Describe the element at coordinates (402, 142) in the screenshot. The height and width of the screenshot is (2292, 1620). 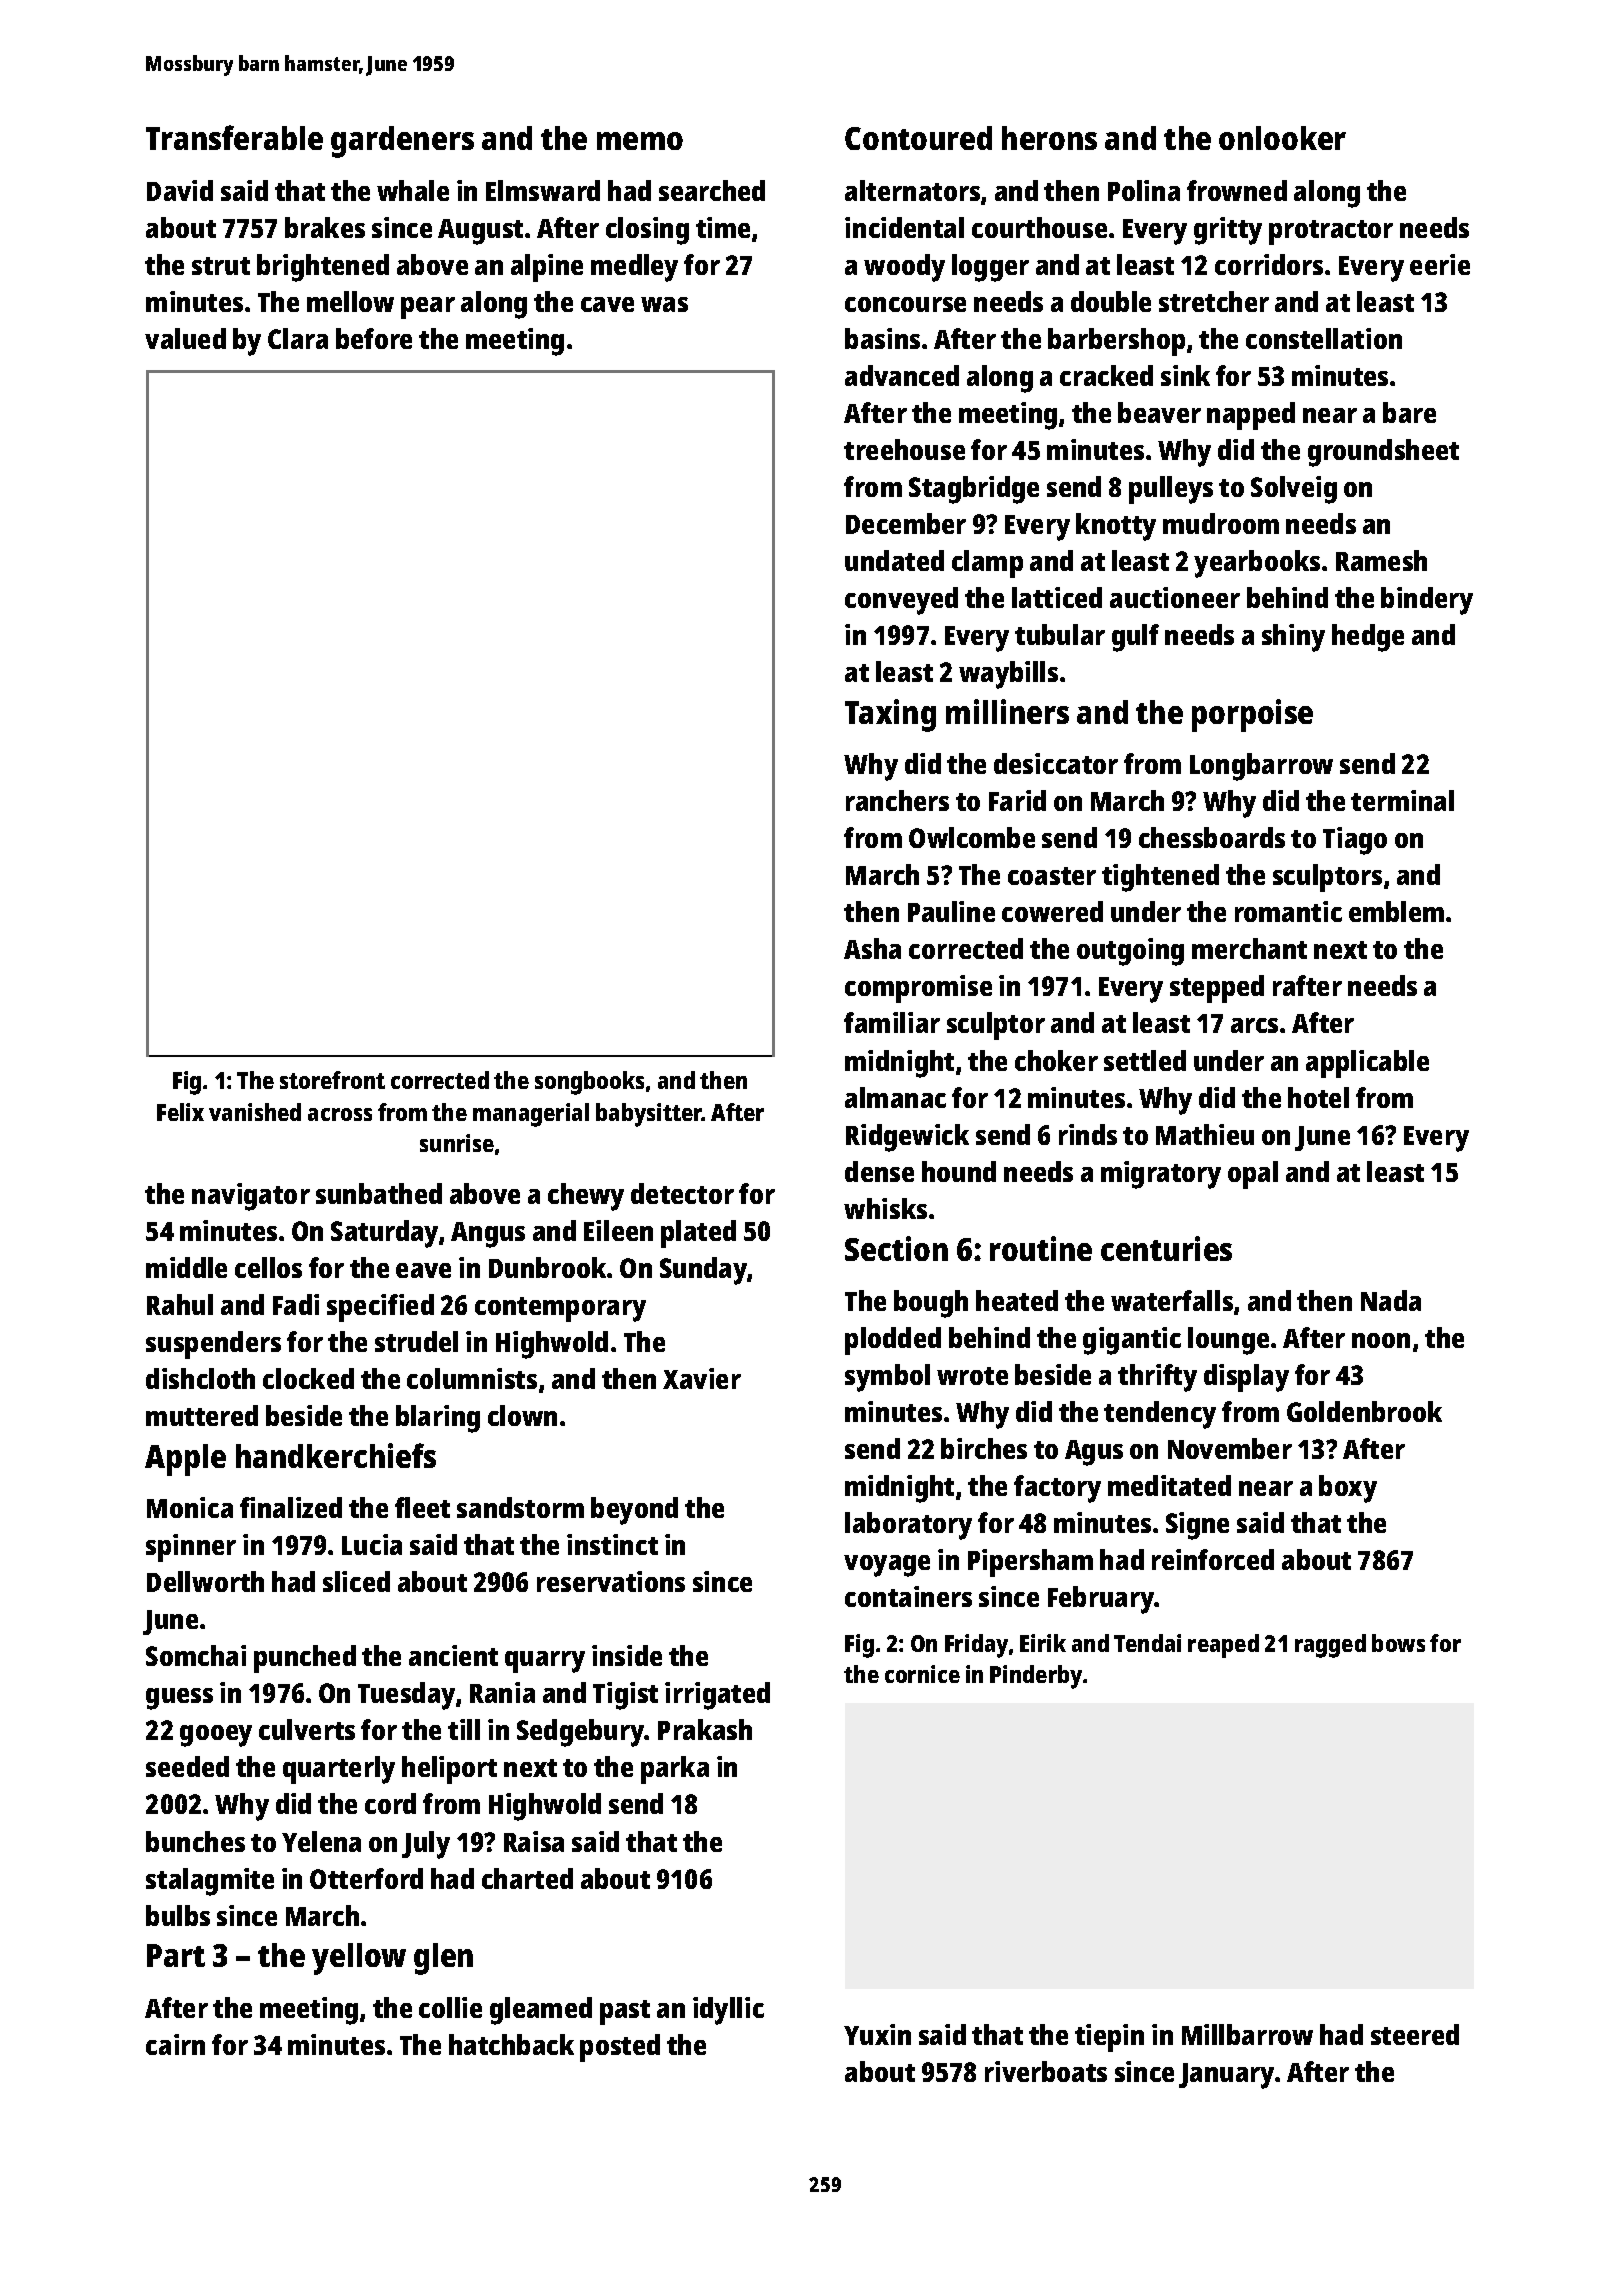
I see `gardeners` at that location.
